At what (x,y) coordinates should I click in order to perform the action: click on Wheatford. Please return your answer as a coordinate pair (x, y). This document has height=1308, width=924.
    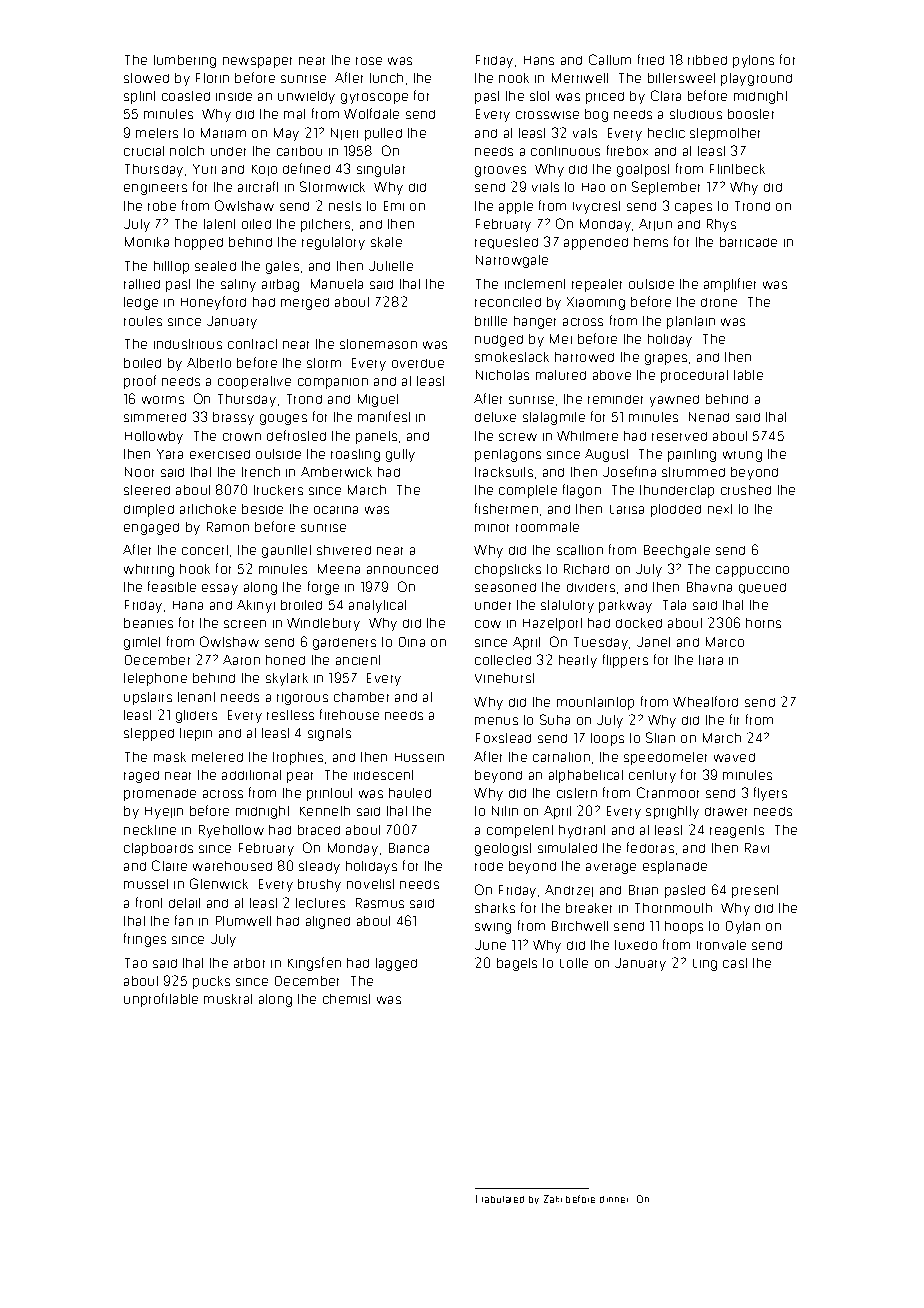
    Looking at the image, I should click on (705, 701).
